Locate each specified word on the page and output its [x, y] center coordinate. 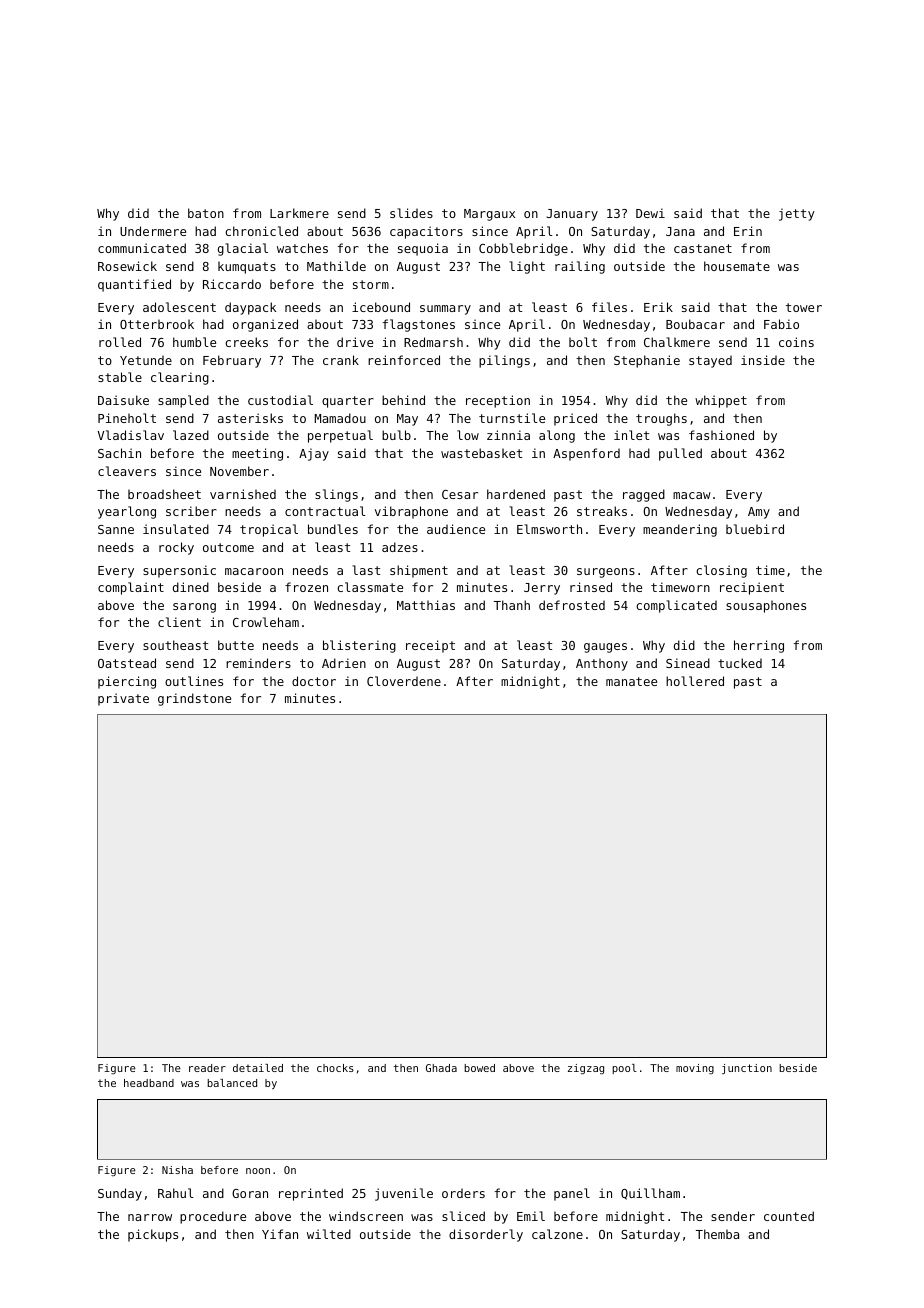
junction [747, 1069]
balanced [232, 1083]
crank [341, 360]
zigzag [586, 1069]
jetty [797, 214]
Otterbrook [157, 324]
